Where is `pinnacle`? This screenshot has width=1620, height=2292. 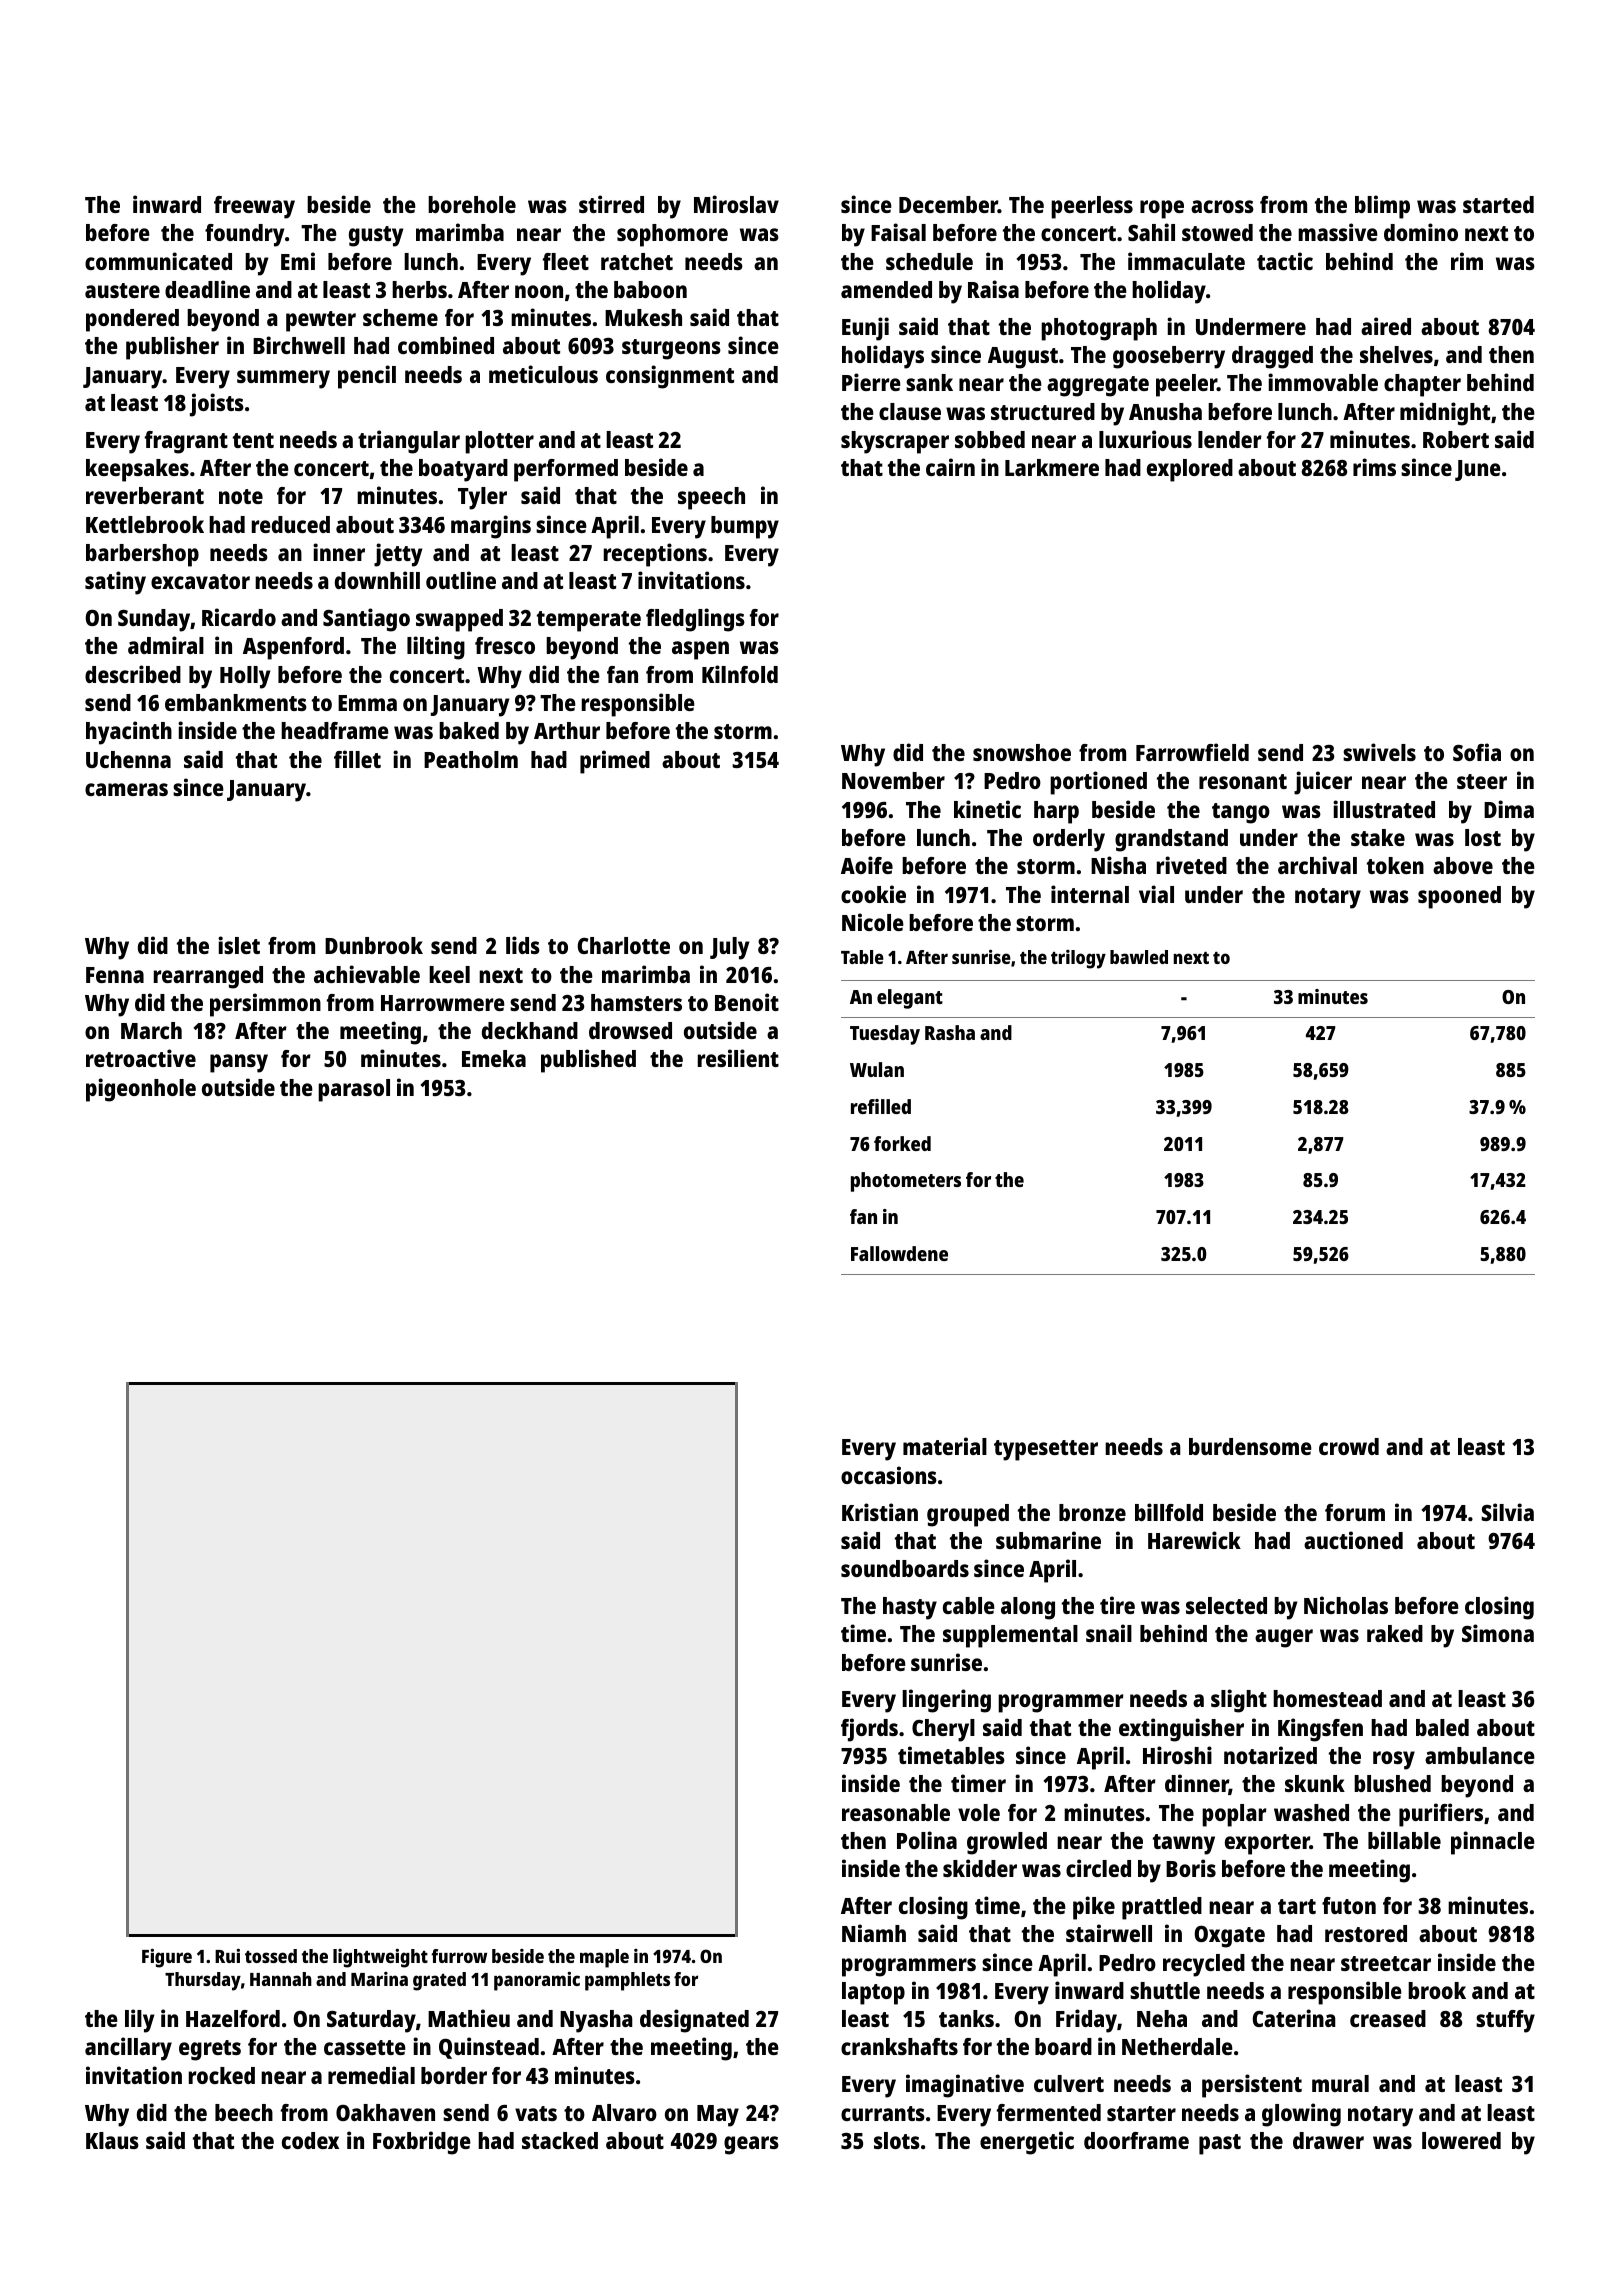
pinnacle is located at coordinates (1493, 1843).
